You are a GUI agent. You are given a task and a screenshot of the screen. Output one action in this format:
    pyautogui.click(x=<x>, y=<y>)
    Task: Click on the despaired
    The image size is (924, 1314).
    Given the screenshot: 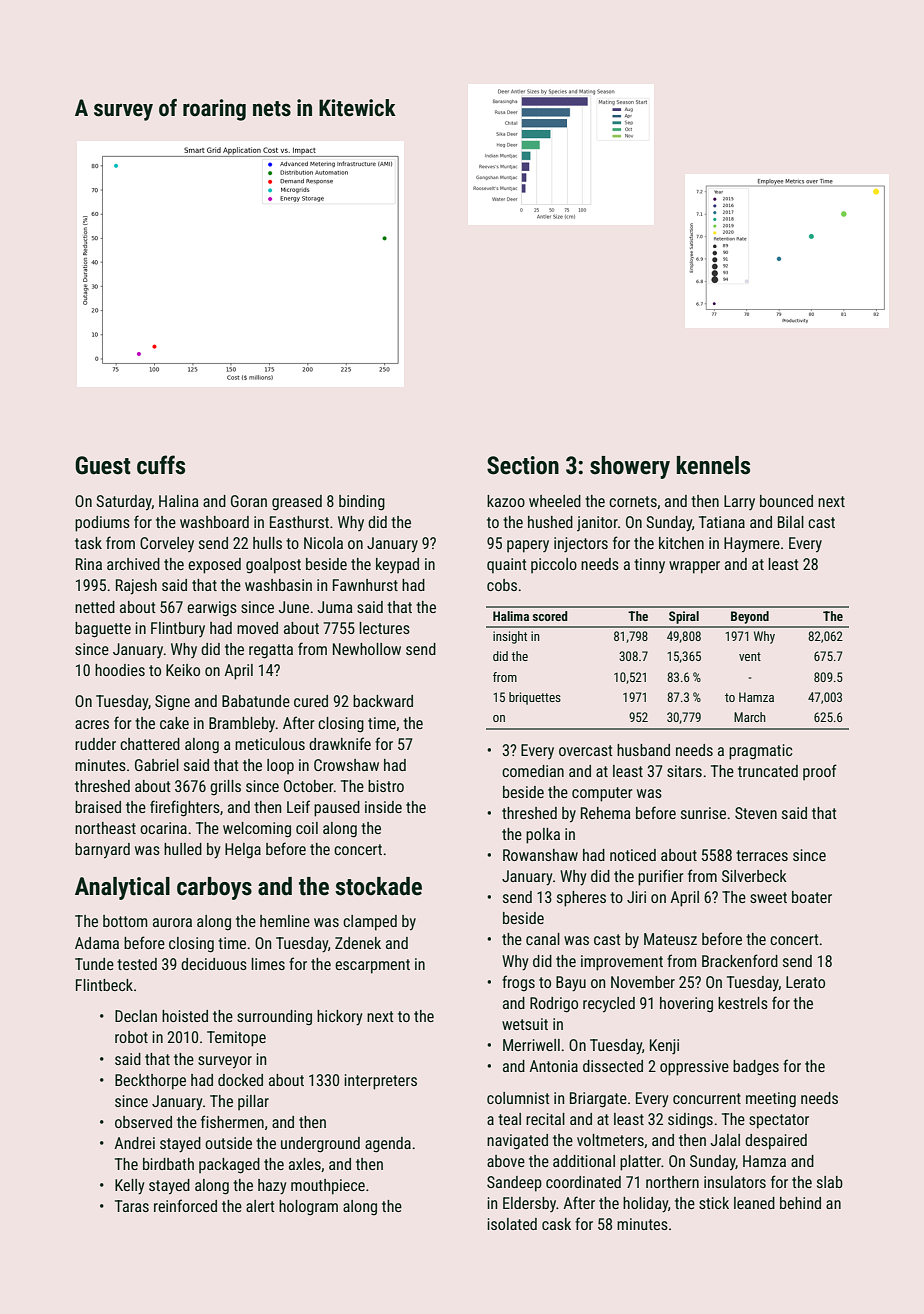 What is the action you would take?
    pyautogui.click(x=776, y=1142)
